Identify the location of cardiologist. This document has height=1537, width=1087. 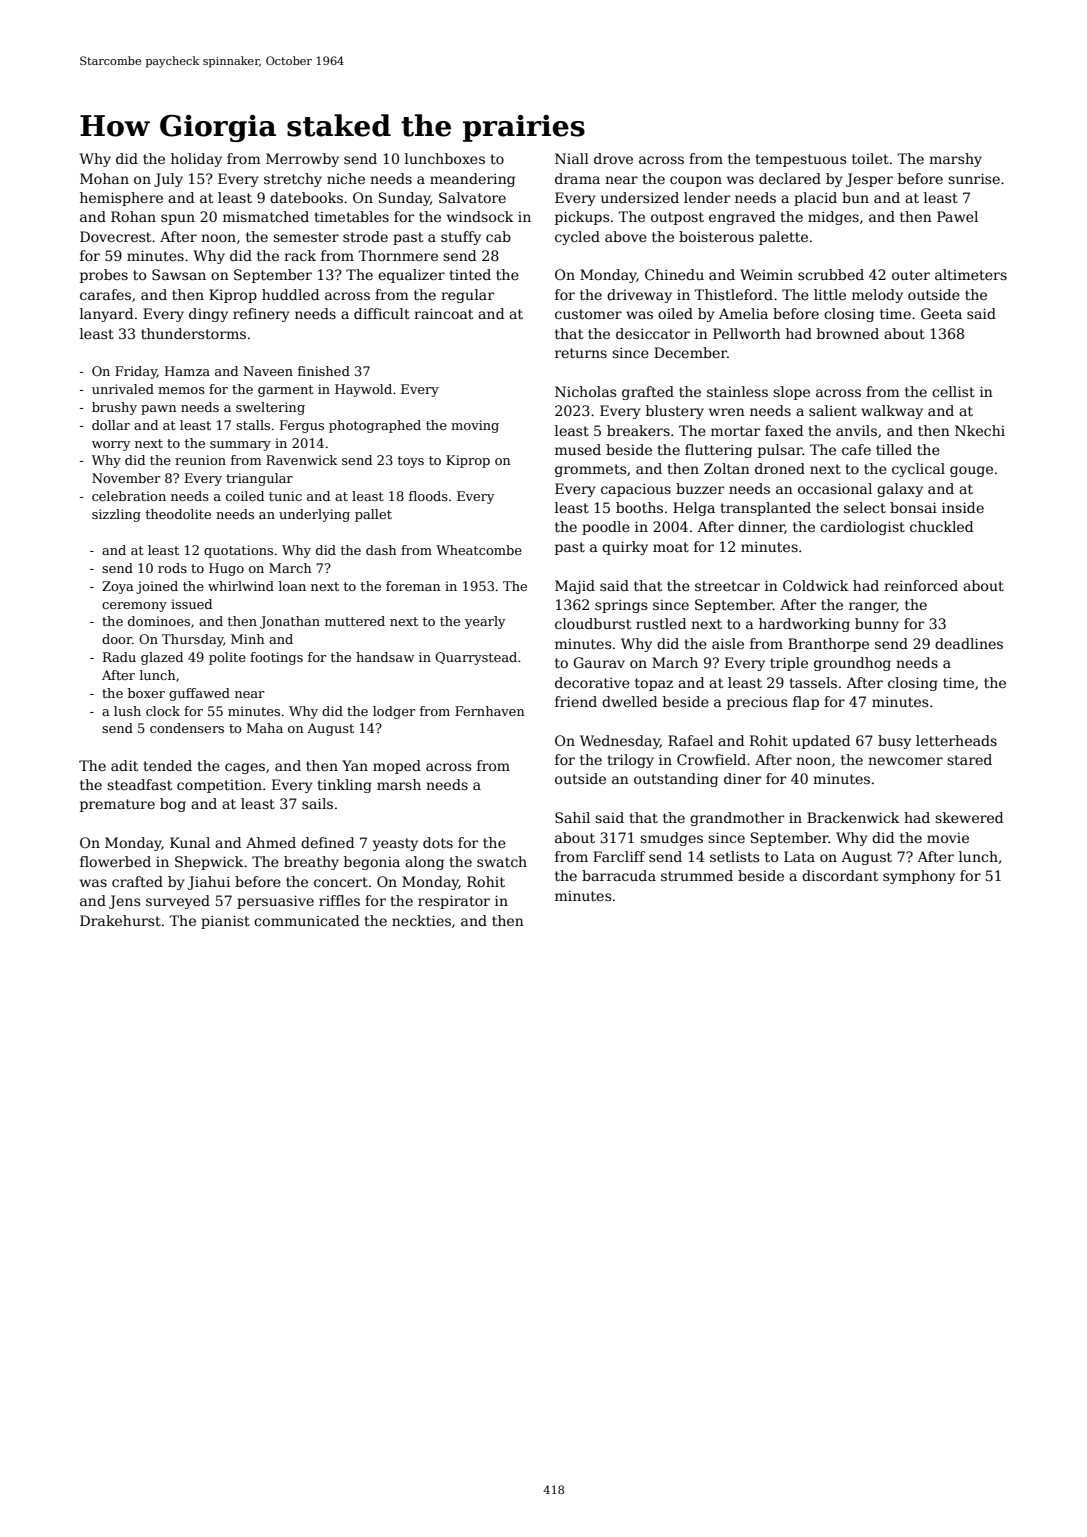
(862, 528).
